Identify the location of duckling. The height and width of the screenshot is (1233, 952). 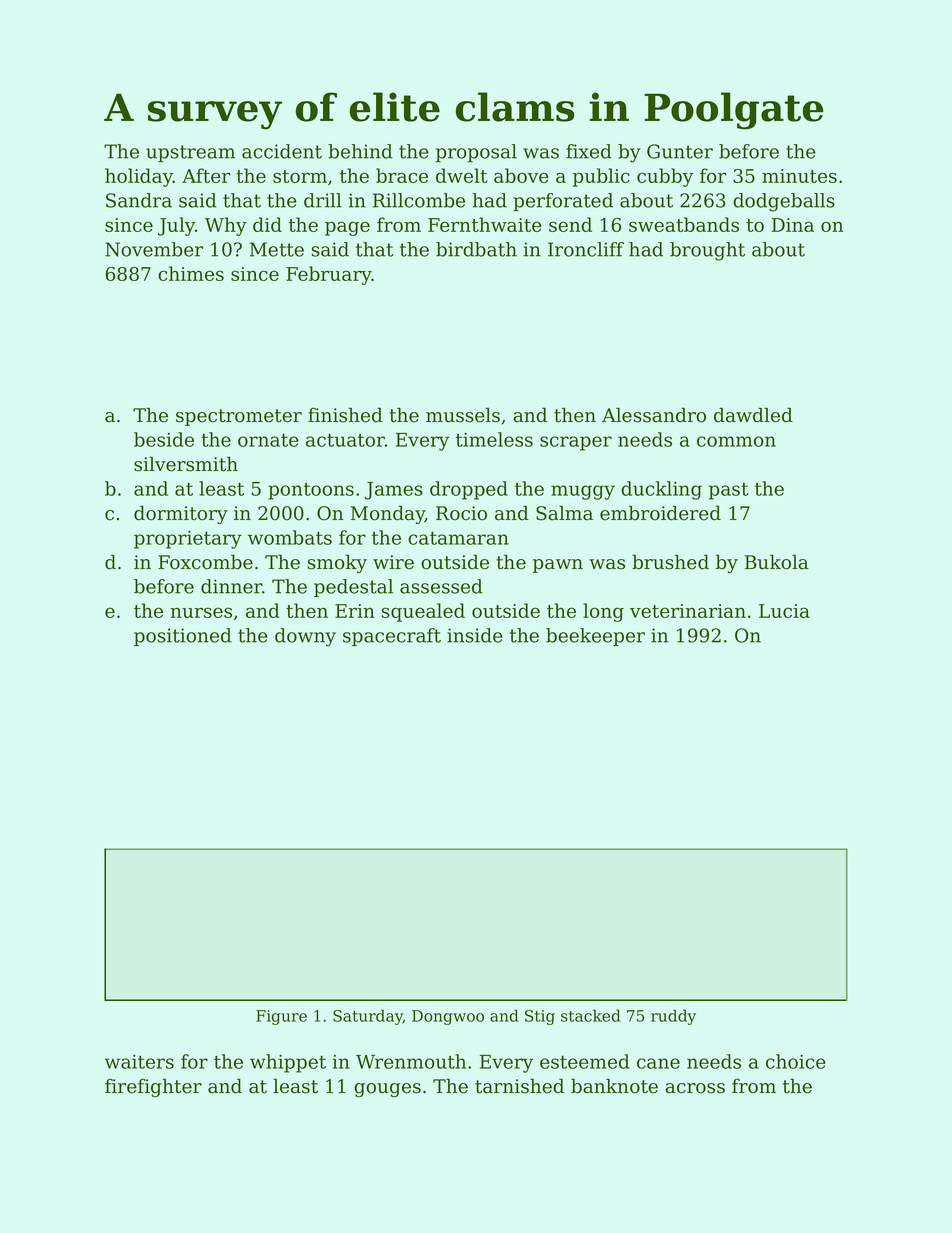
(661, 490).
